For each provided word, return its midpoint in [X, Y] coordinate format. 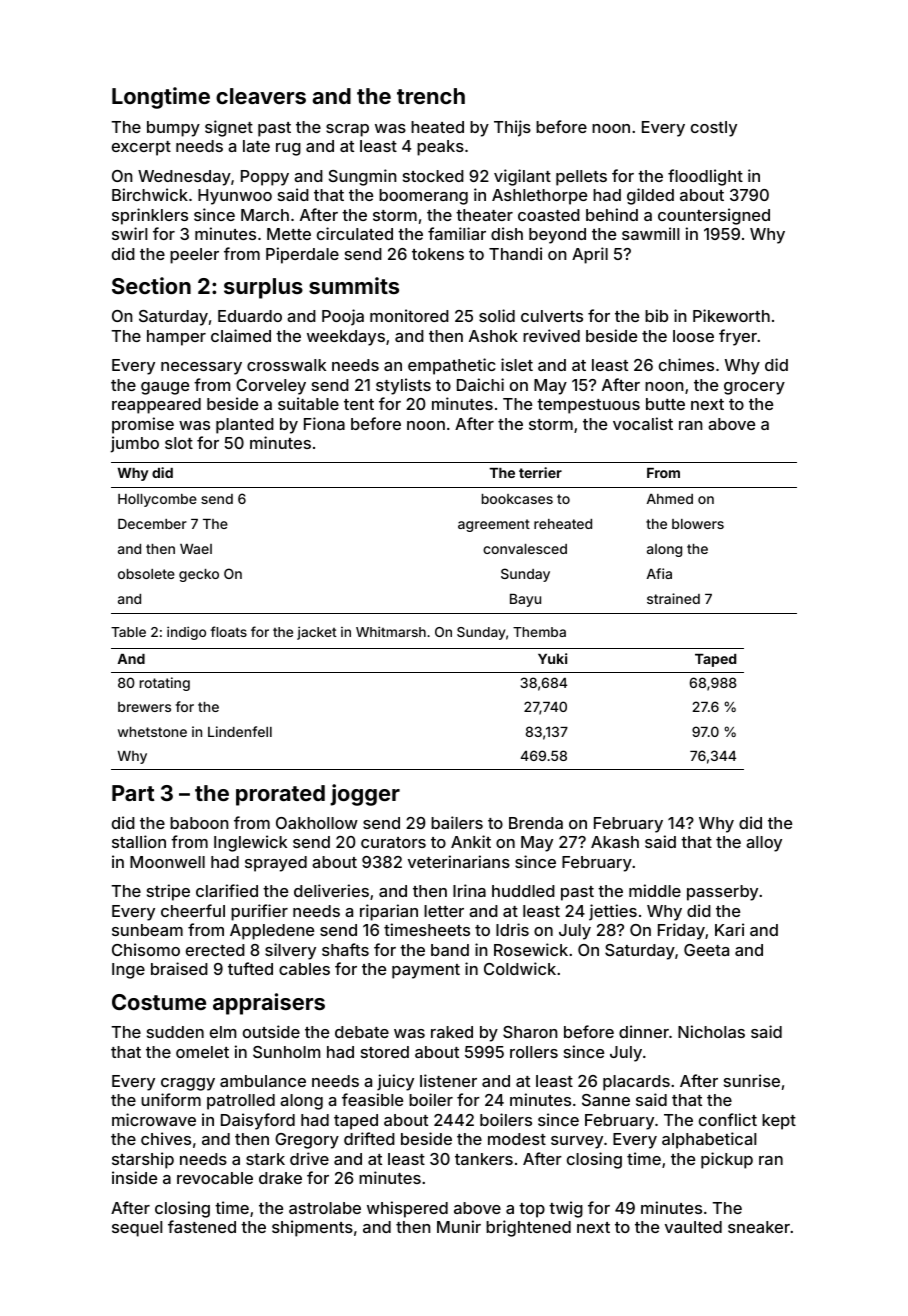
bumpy [173, 129]
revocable [215, 1178]
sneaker [759, 1227]
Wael [196, 549]
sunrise [752, 1080]
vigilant [522, 177]
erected [215, 950]
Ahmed [670, 499]
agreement [494, 525]
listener [448, 1080]
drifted [369, 1138]
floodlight [705, 177]
